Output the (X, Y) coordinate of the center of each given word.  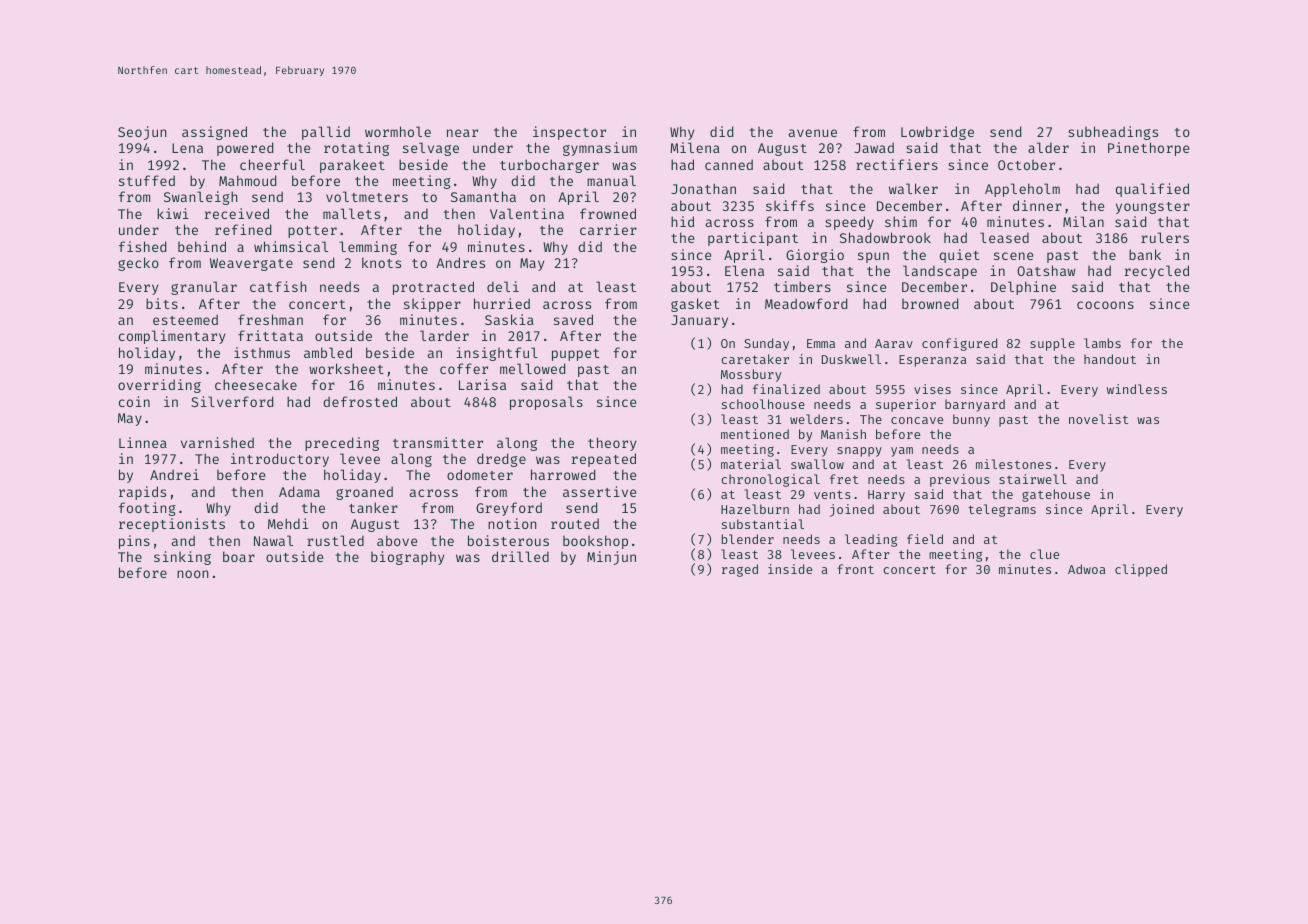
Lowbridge (937, 133)
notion (512, 523)
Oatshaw (1046, 270)
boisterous (508, 540)
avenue (813, 133)
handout (1110, 359)
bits (162, 303)
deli (503, 286)
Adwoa (1087, 569)
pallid (326, 133)
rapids (142, 493)
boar (239, 556)
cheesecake (256, 384)
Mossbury (751, 375)
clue (1044, 554)
